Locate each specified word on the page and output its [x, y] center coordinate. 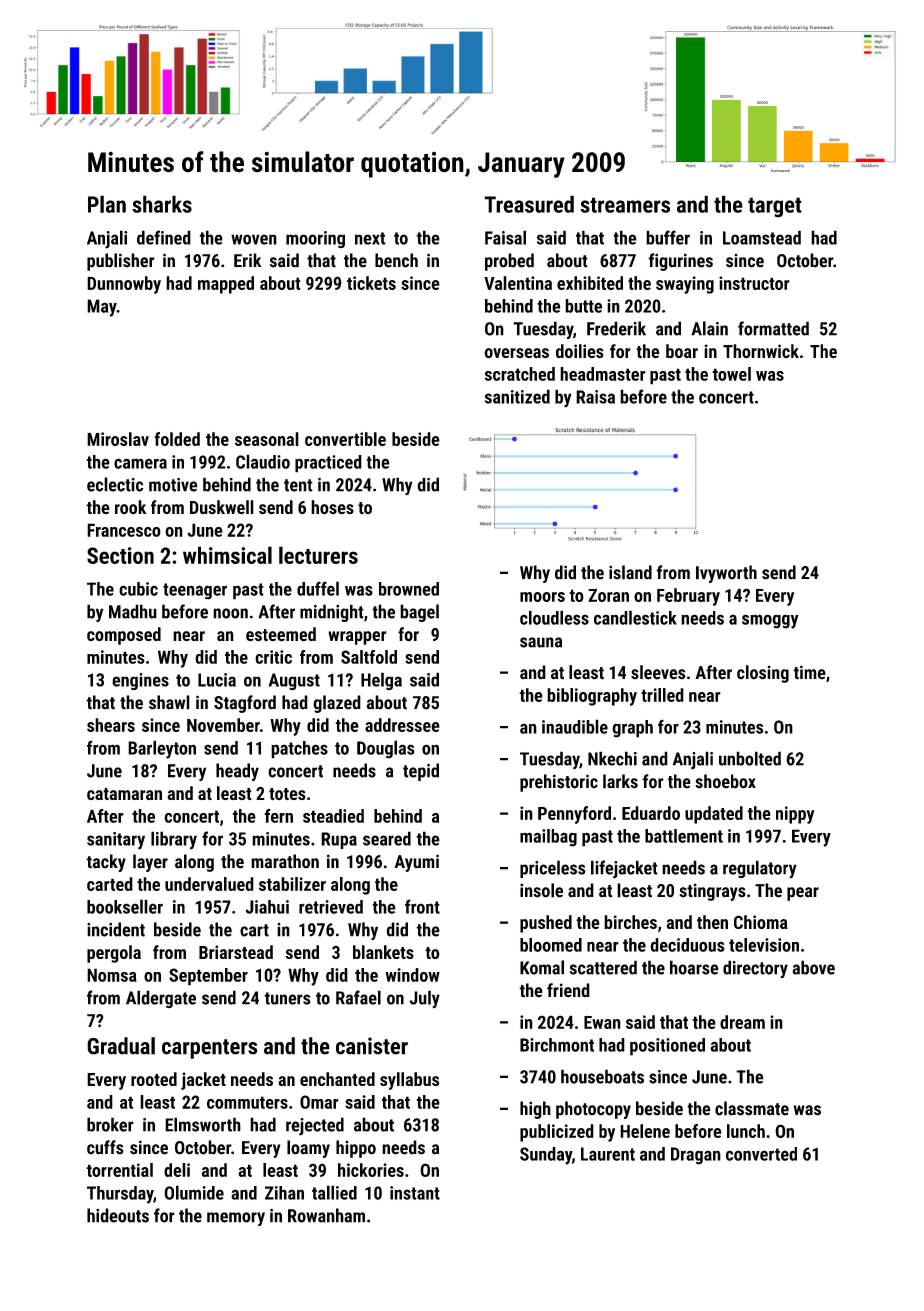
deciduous [687, 945]
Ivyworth [726, 574]
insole [541, 890]
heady [237, 772]
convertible [345, 439]
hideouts [118, 1215]
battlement [684, 836]
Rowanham [326, 1215]
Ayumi [416, 863]
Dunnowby [124, 285]
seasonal [267, 439]
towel [731, 374]
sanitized [517, 396]
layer [150, 863]
